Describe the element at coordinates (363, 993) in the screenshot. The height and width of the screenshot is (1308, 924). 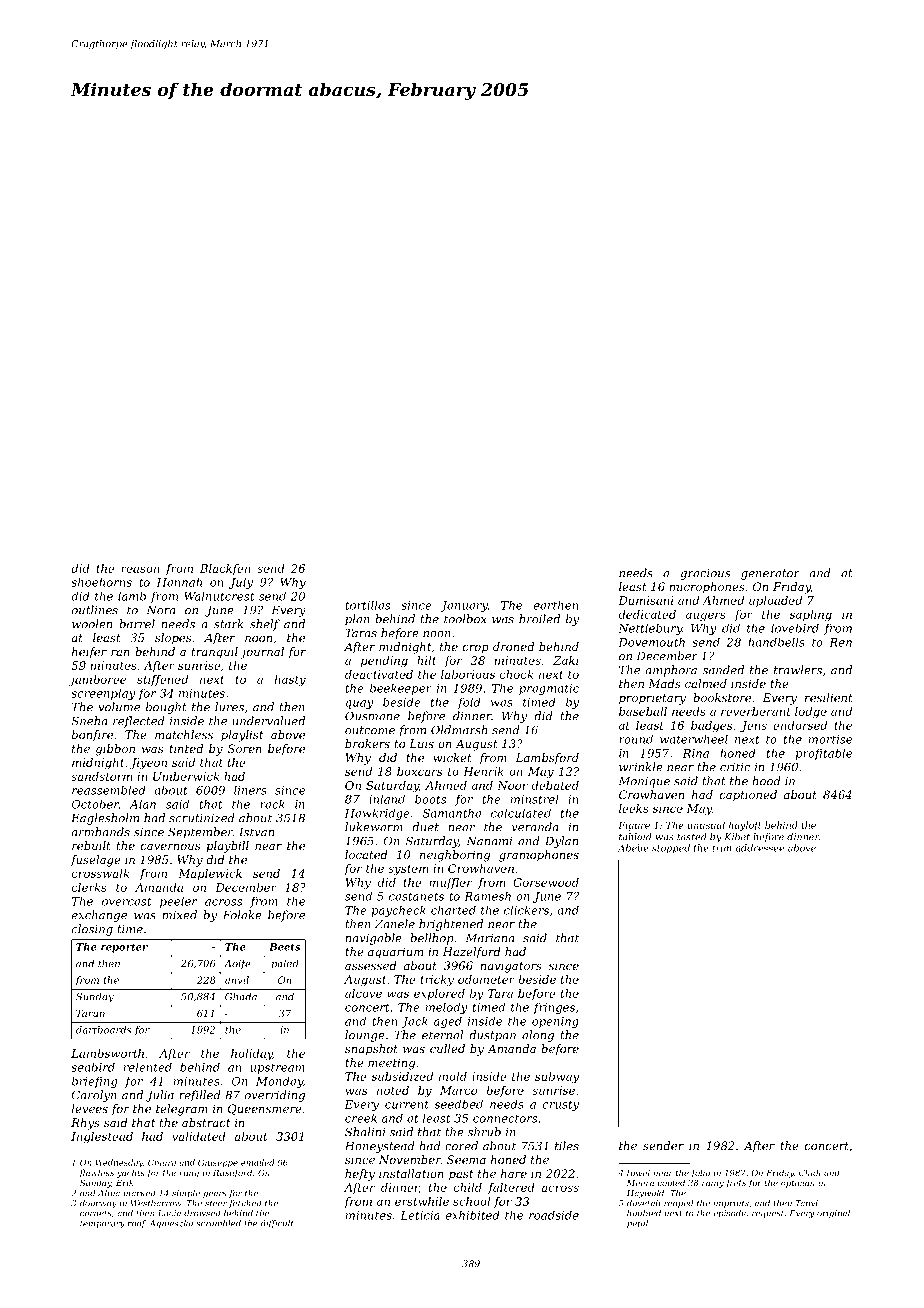
I see `alcove` at that location.
